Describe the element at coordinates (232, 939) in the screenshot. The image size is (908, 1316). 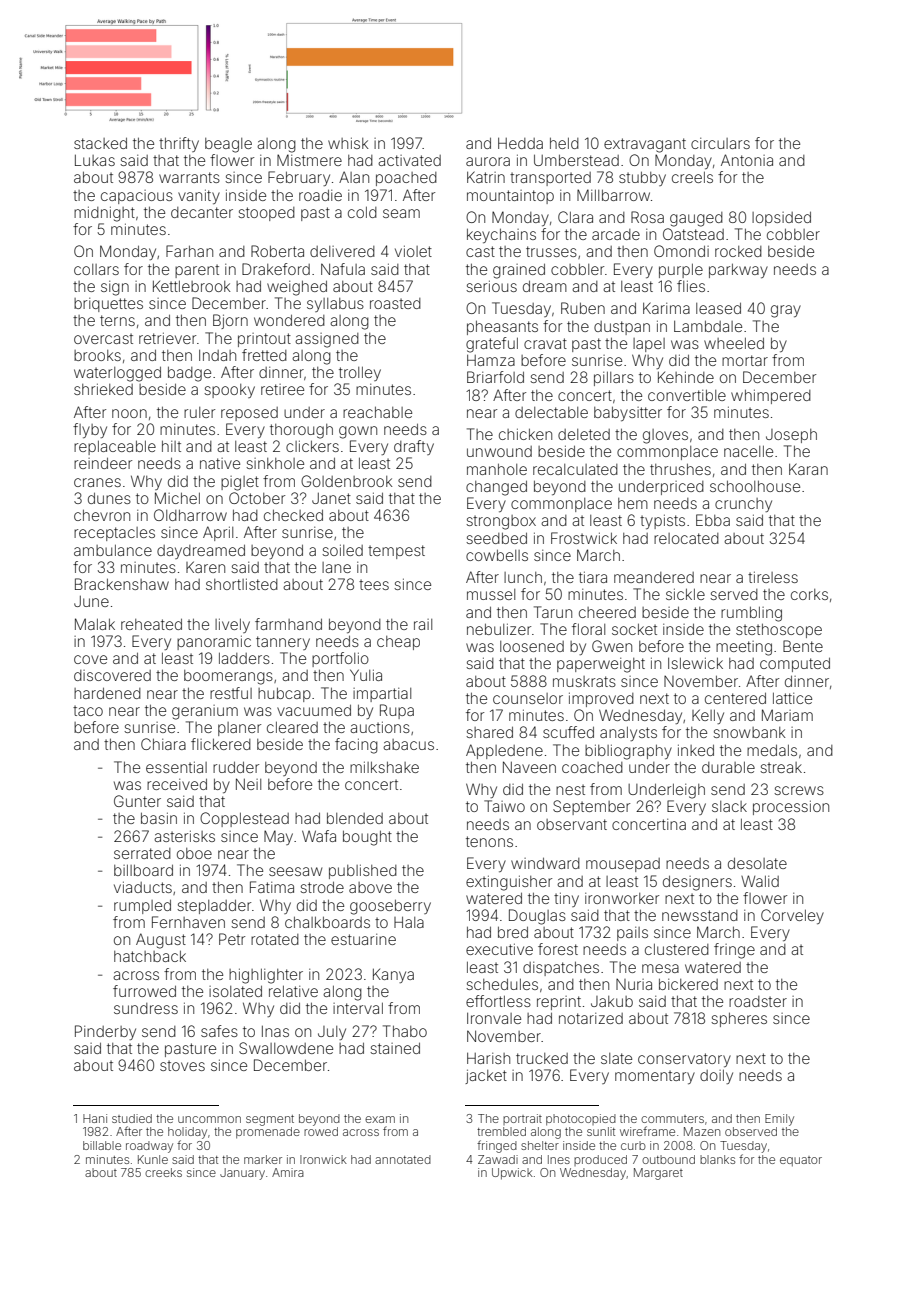
I see `Petr` at that location.
